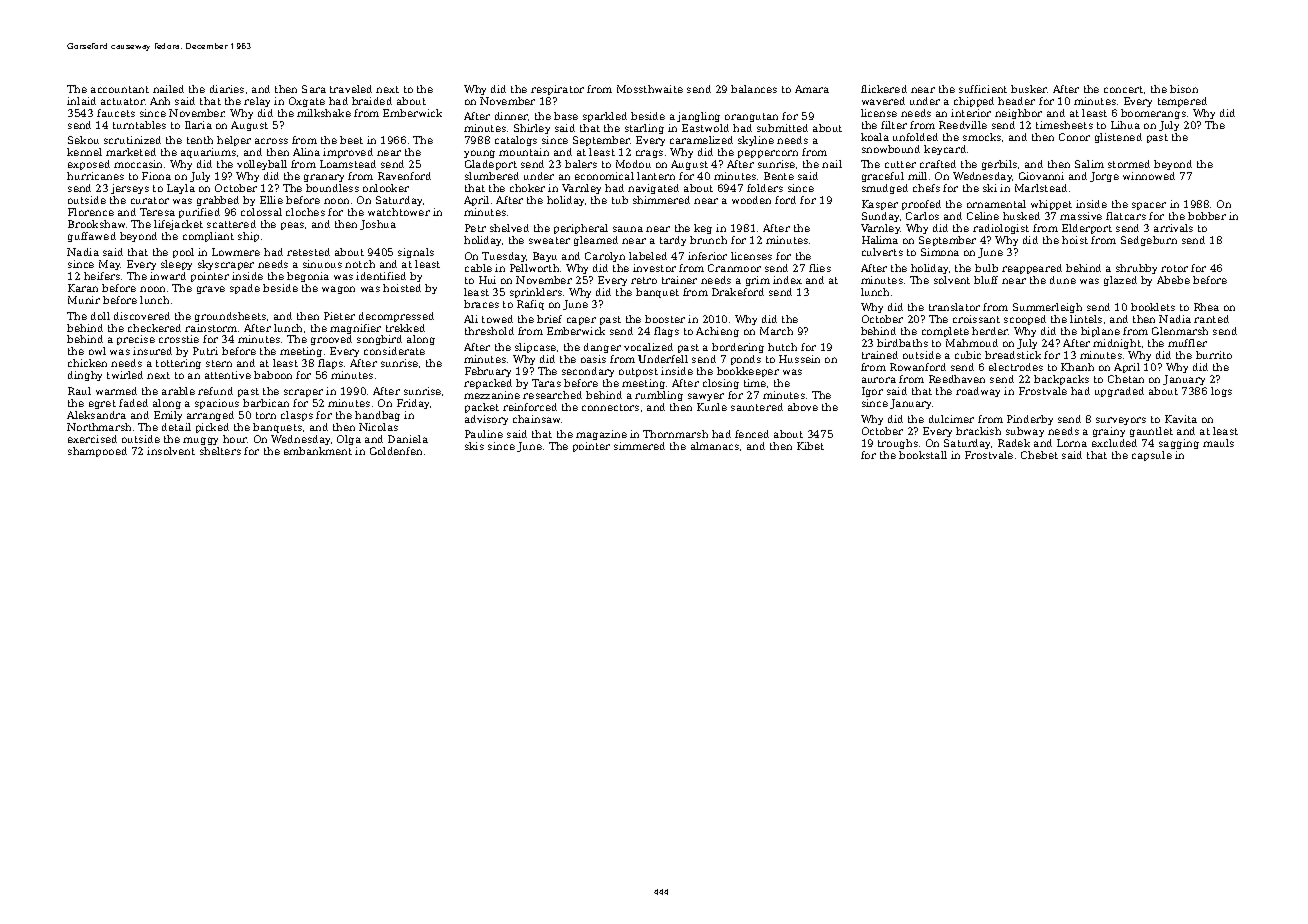  What do you see at coordinates (527, 188) in the image?
I see `choker` at bounding box center [527, 188].
